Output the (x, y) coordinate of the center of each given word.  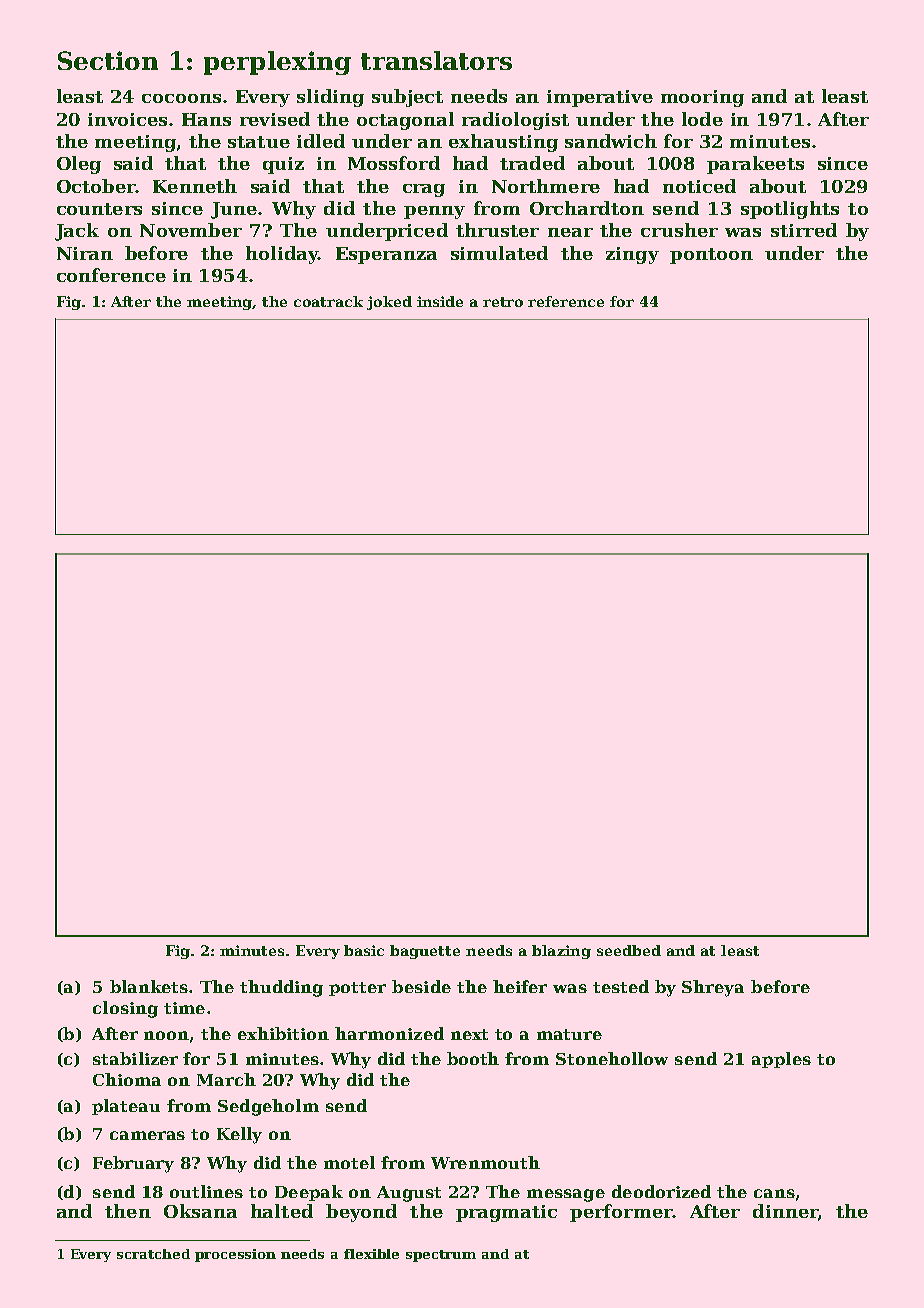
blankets (149, 986)
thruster (497, 230)
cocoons (181, 98)
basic (364, 950)
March (226, 1079)
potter (357, 989)
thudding (281, 988)
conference (111, 275)
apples (781, 1060)
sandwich (611, 141)
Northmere (546, 186)
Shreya (713, 988)
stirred (804, 230)
